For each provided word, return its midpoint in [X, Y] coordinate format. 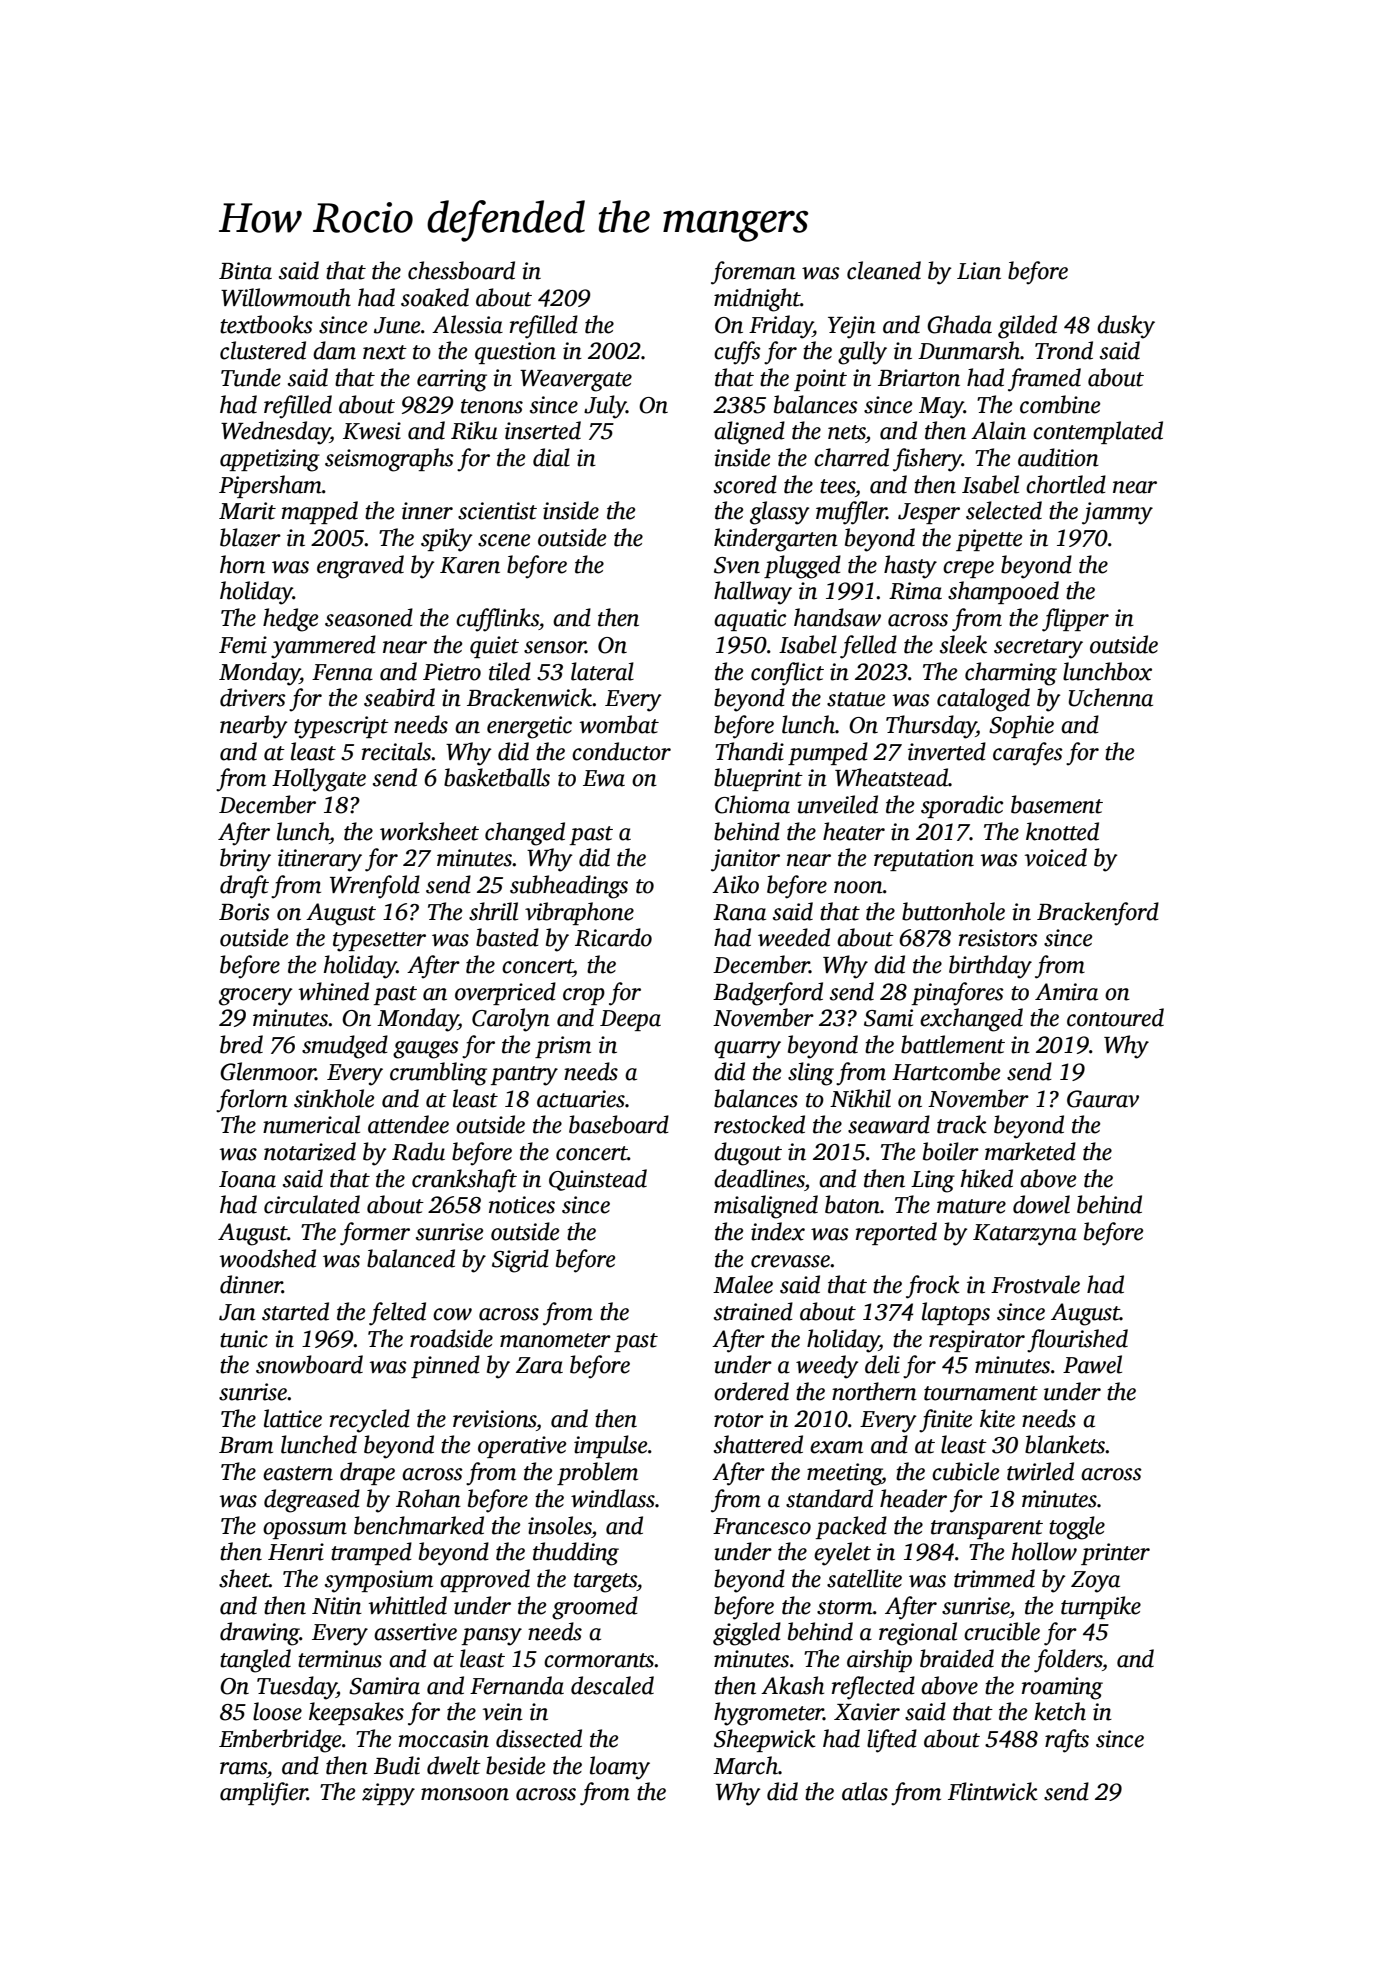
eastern [298, 1473]
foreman [753, 273]
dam [334, 350]
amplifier [263, 1794]
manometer [555, 1340]
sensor [555, 647]
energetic [529, 727]
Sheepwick [765, 1740]
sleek [963, 644]
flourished [1077, 1341]
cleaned [884, 270]
